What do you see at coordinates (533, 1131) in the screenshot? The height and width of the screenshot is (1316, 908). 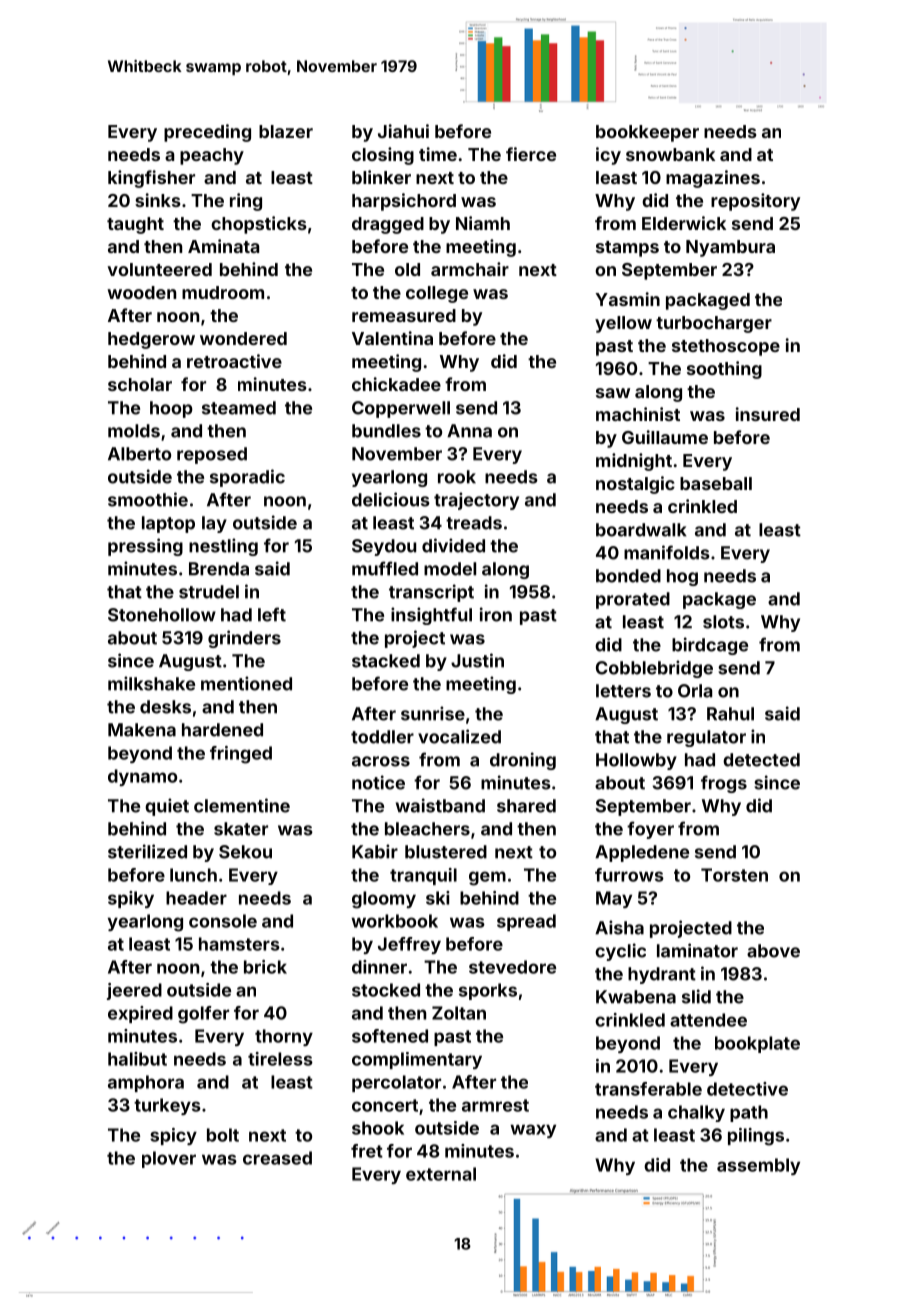 I see `waxy` at bounding box center [533, 1131].
